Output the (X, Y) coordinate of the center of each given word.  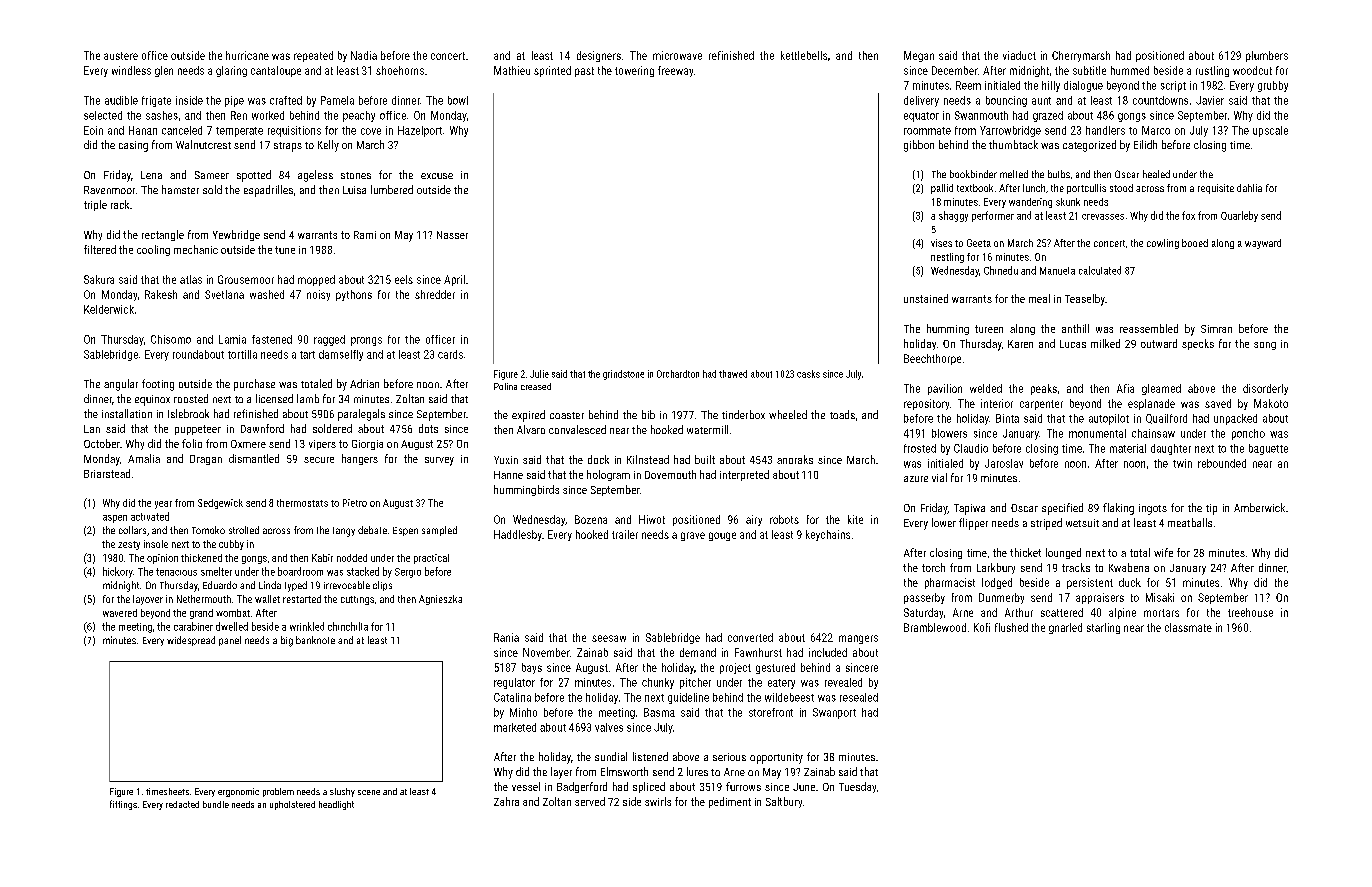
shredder (435, 294)
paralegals (361, 415)
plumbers (1267, 56)
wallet (267, 599)
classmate (1188, 627)
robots (784, 519)
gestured (775, 668)
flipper (973, 524)
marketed (515, 727)
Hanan (143, 130)
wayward (1263, 244)
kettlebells (804, 55)
